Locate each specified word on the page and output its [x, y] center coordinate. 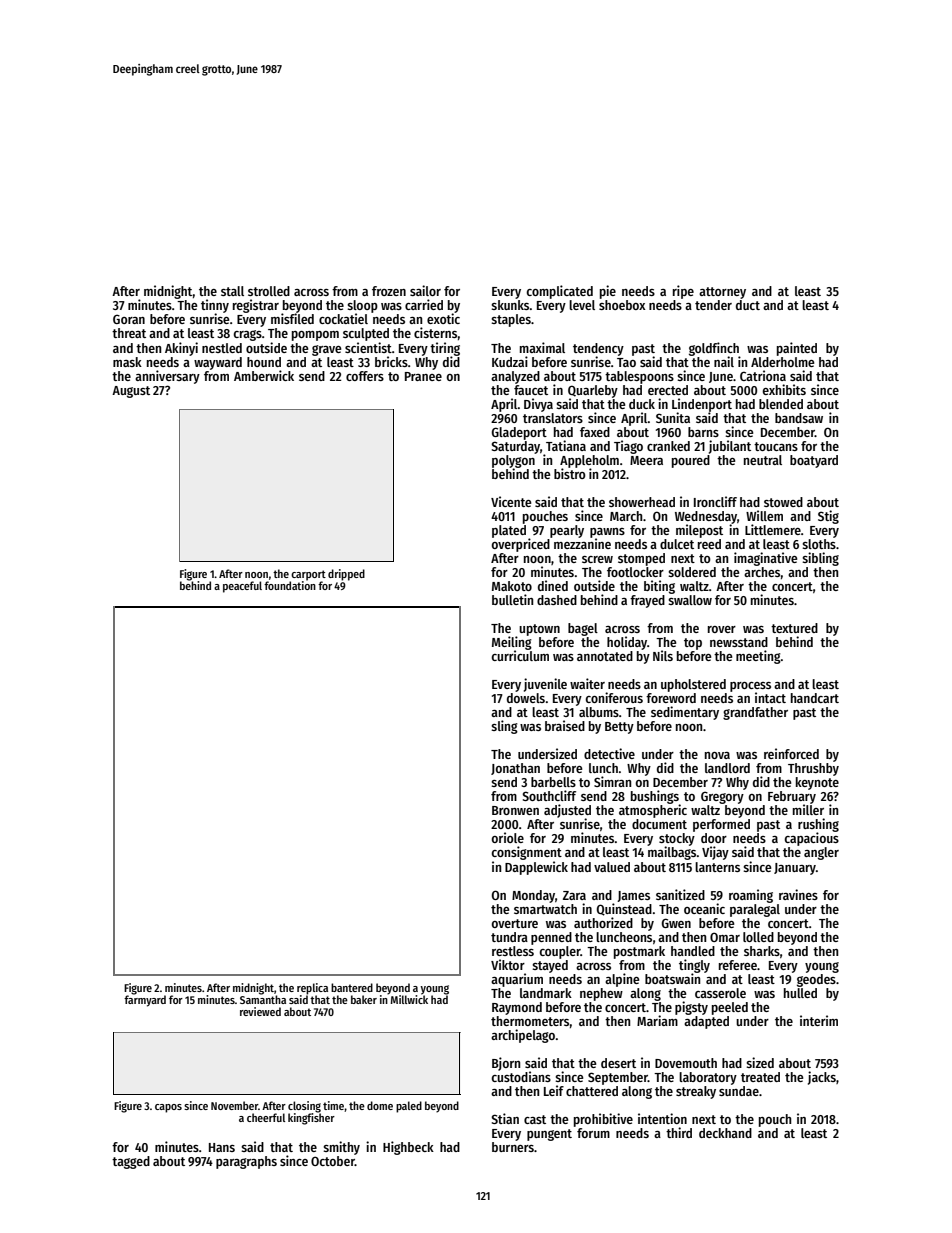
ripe [683, 292]
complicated [559, 292]
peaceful [242, 587]
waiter [587, 683]
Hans [222, 1147]
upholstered [693, 685]
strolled [269, 291]
